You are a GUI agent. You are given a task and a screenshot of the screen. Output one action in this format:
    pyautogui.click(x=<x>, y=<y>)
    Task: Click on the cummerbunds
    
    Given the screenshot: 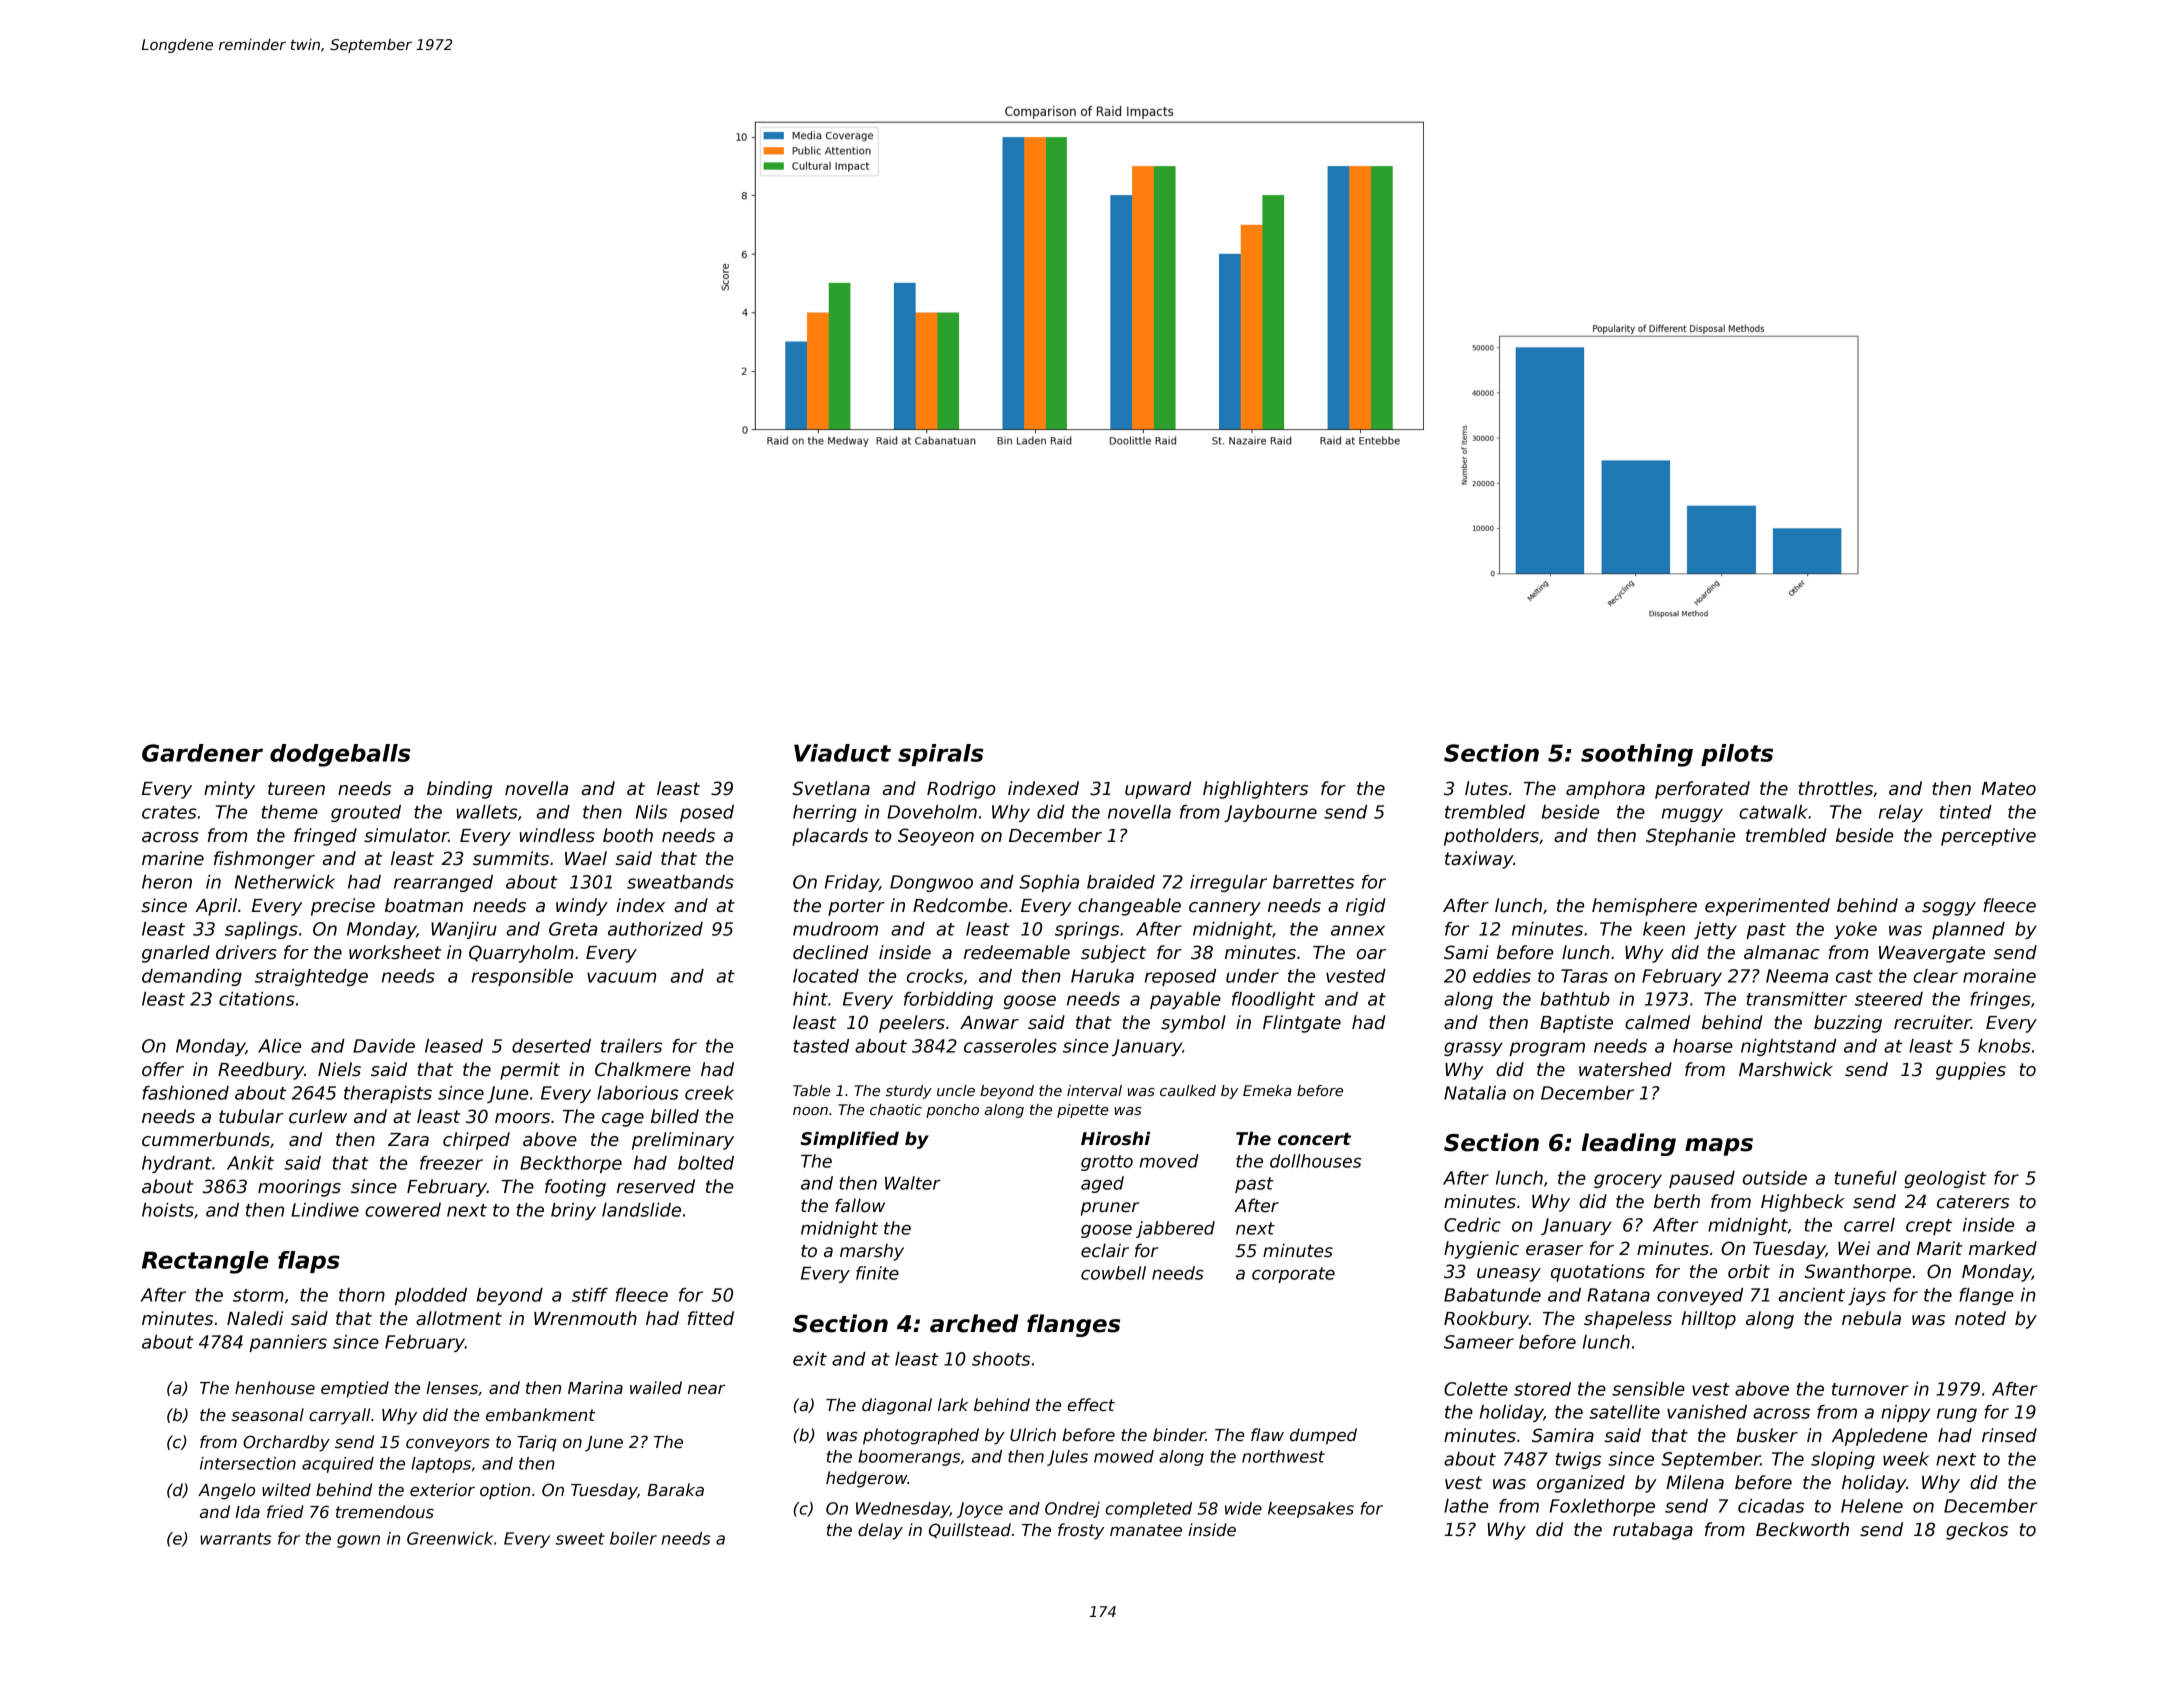 What is the action you would take?
    pyautogui.click(x=206, y=1139)
